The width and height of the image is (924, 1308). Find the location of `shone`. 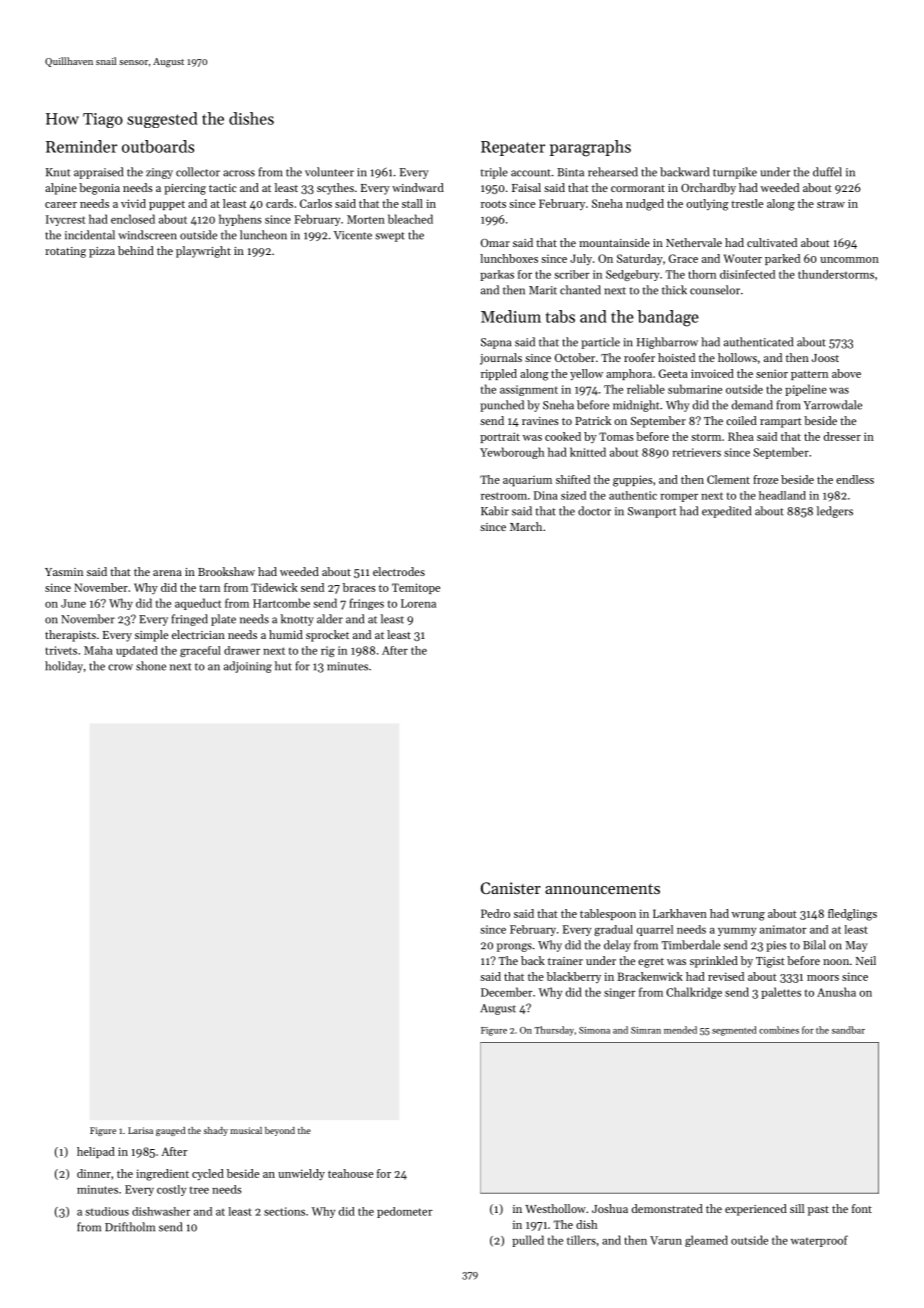

shone is located at coordinates (151, 666).
